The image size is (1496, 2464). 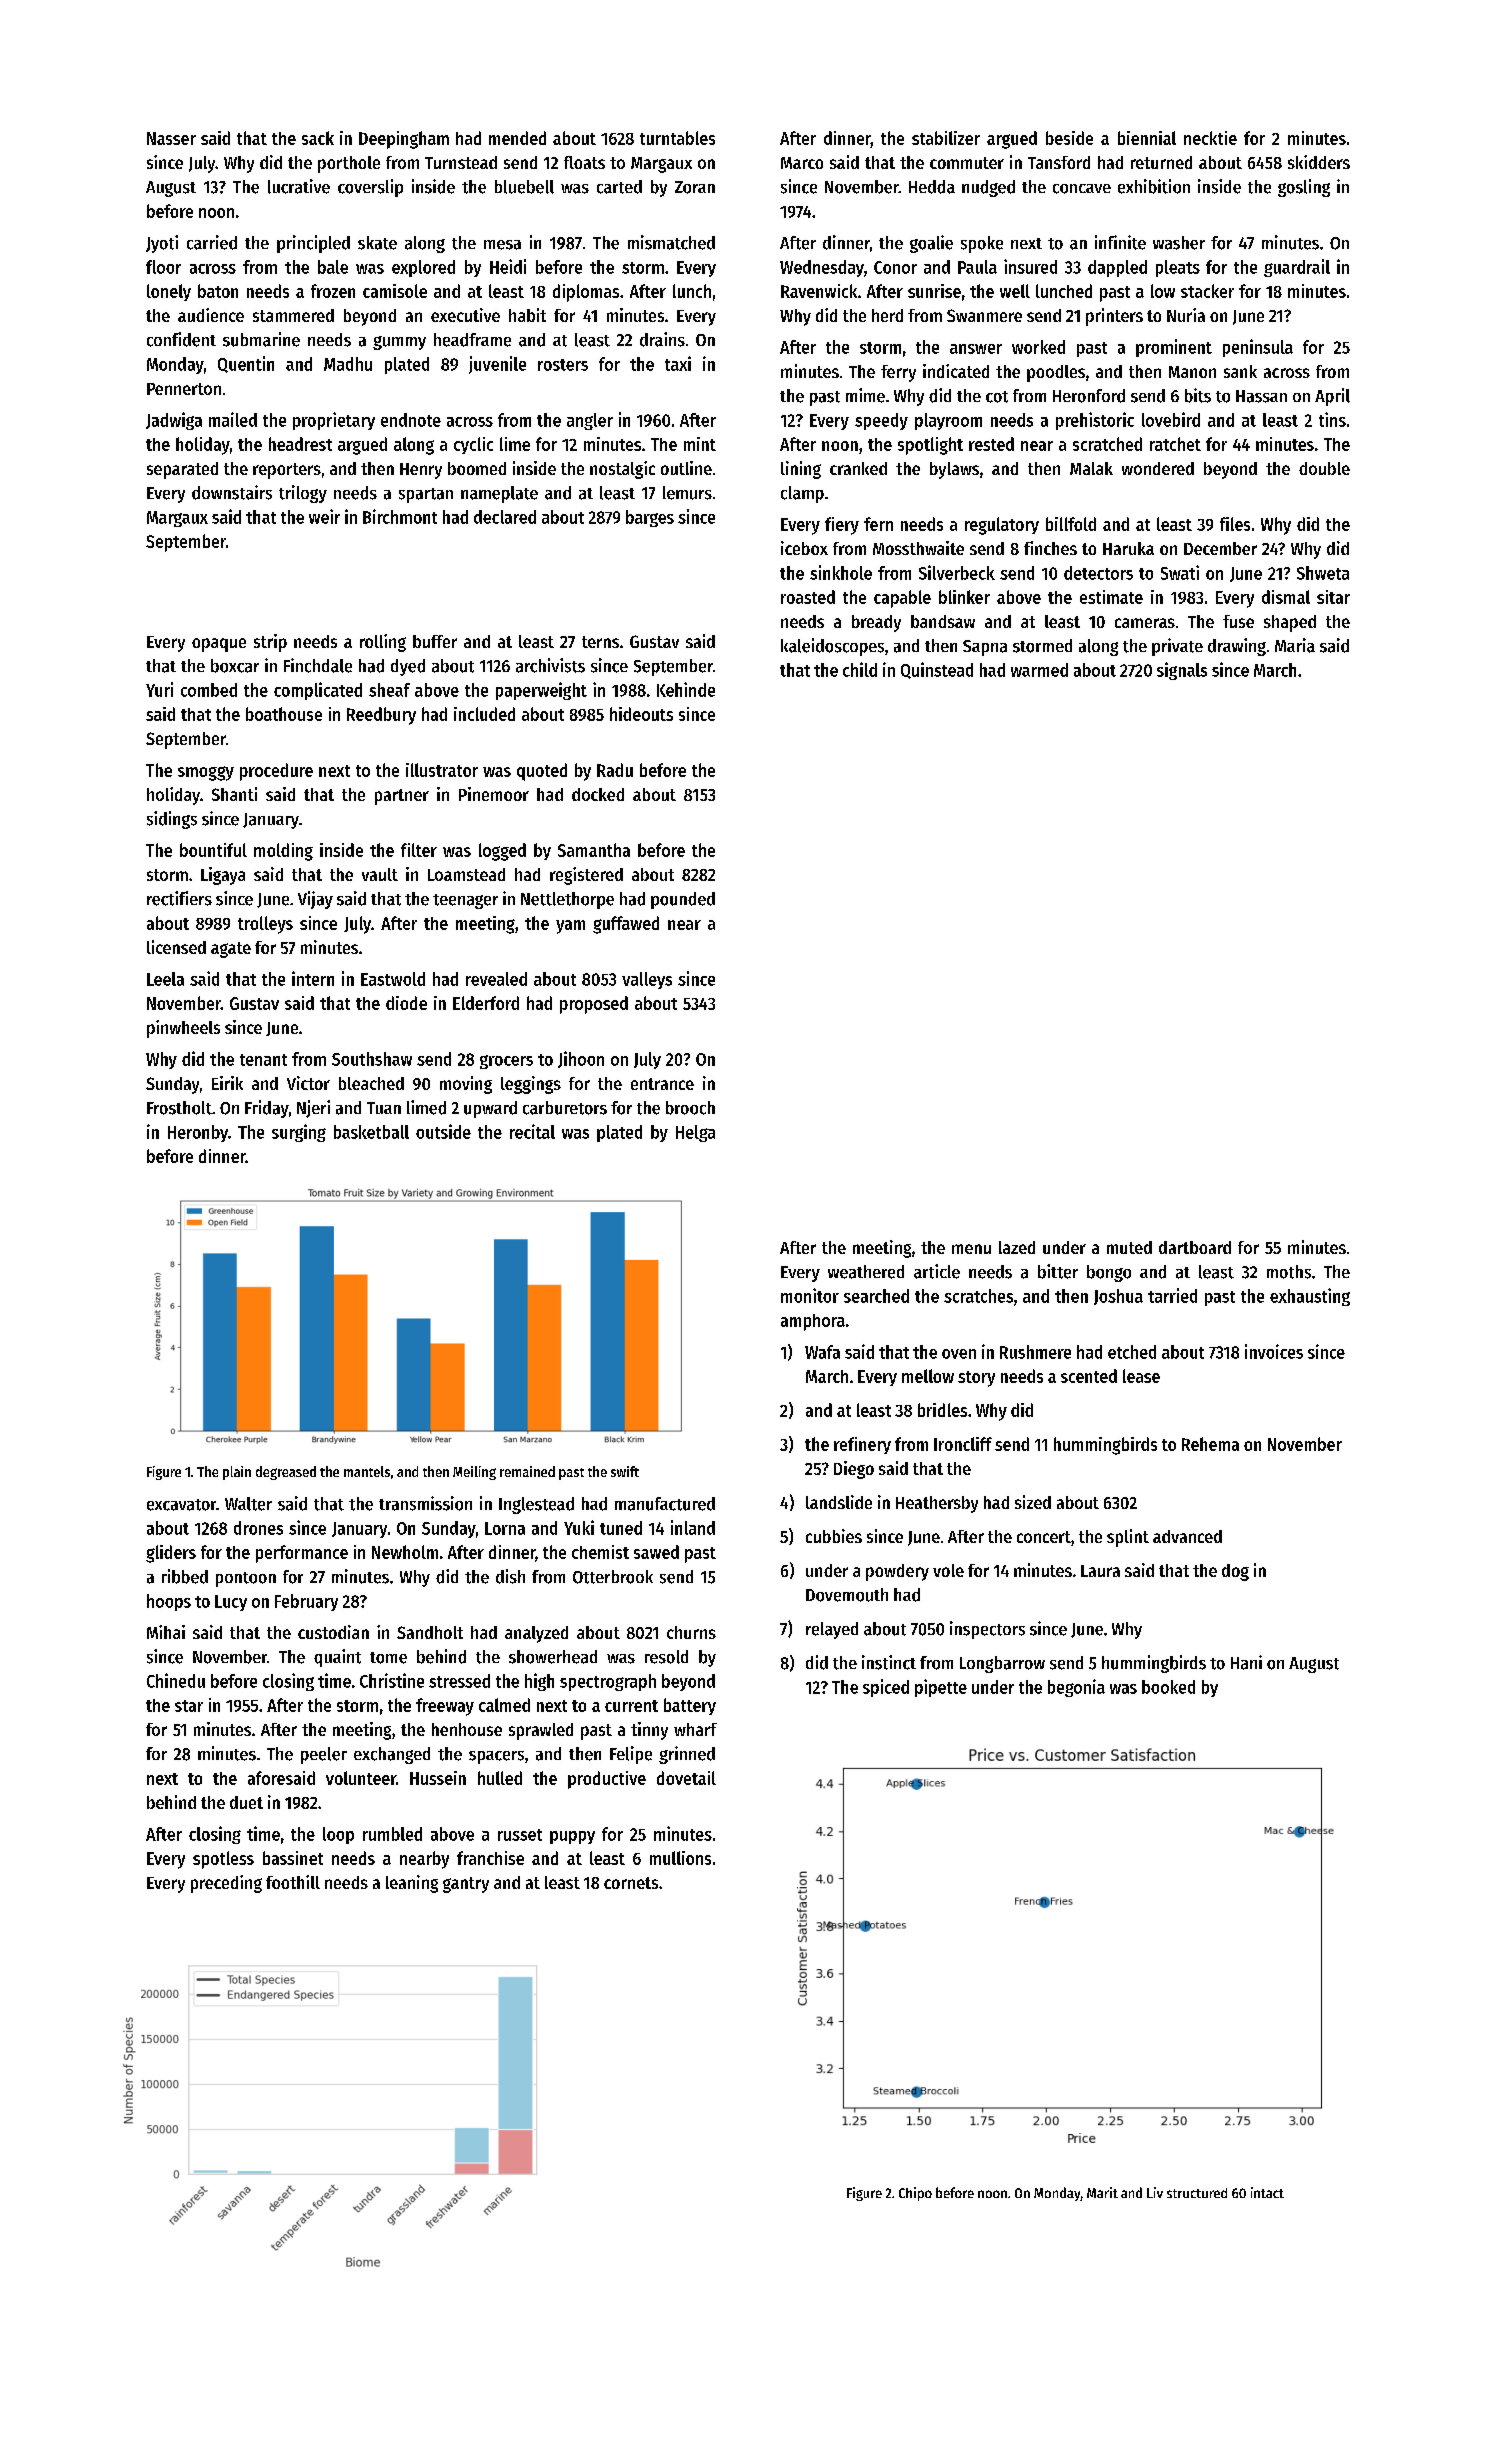 What do you see at coordinates (517, 138) in the screenshot?
I see `mended` at bounding box center [517, 138].
